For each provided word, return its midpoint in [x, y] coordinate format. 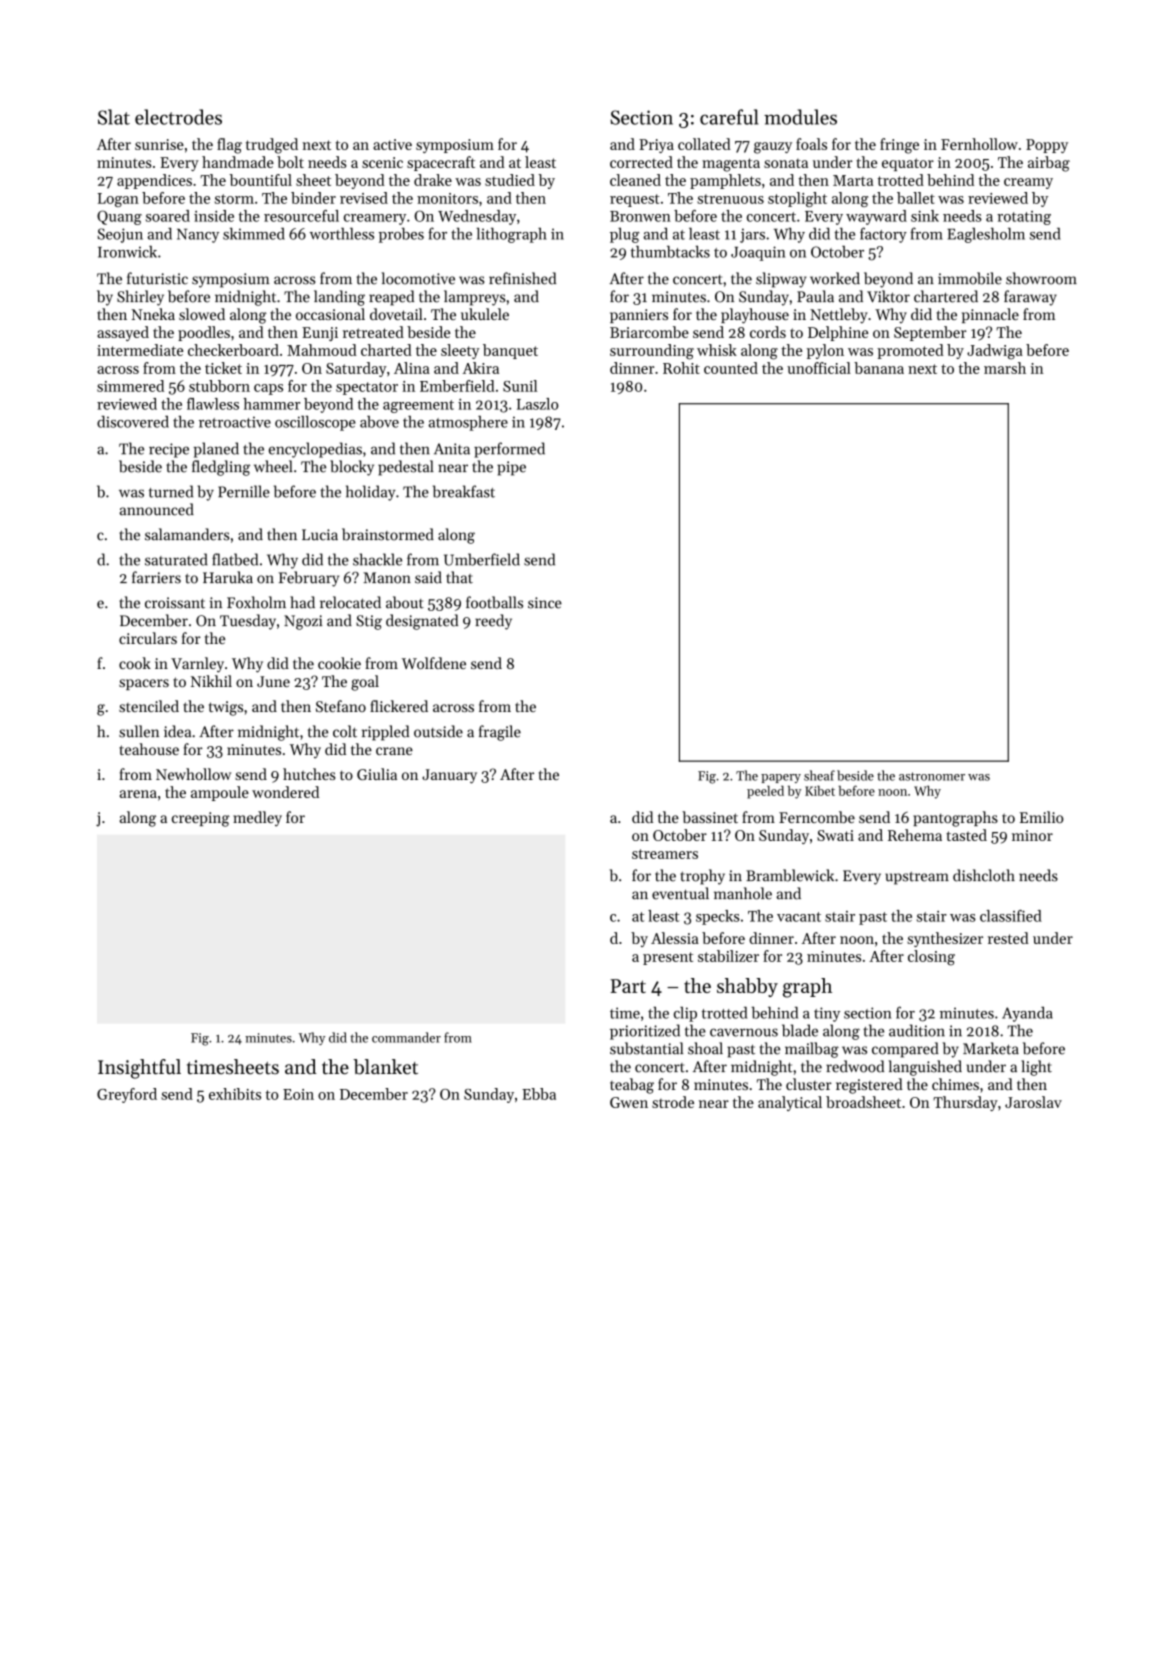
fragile [500, 733]
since [545, 603]
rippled [385, 733]
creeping [201, 819]
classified [1011, 916]
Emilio [1042, 817]
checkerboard [233, 350]
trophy [702, 877]
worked [835, 278]
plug [624, 235]
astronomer [932, 776]
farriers [156, 577]
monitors [447, 198]
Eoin [298, 1094]
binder [313, 198]
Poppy [1047, 146]
